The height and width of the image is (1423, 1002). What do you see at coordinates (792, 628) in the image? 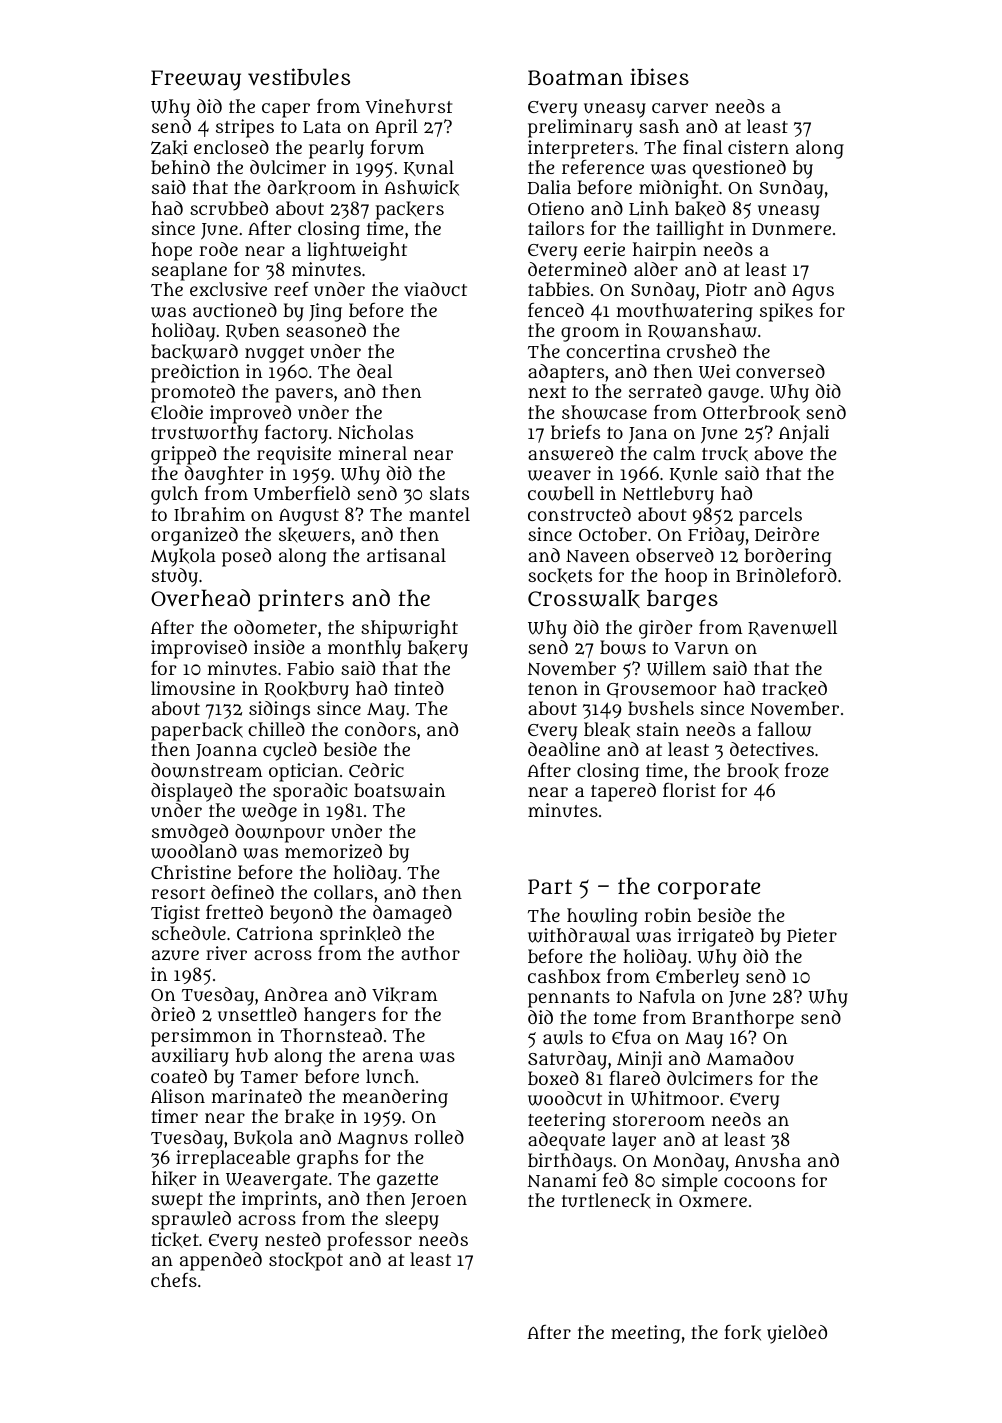
I see `Ravenwell` at bounding box center [792, 628].
